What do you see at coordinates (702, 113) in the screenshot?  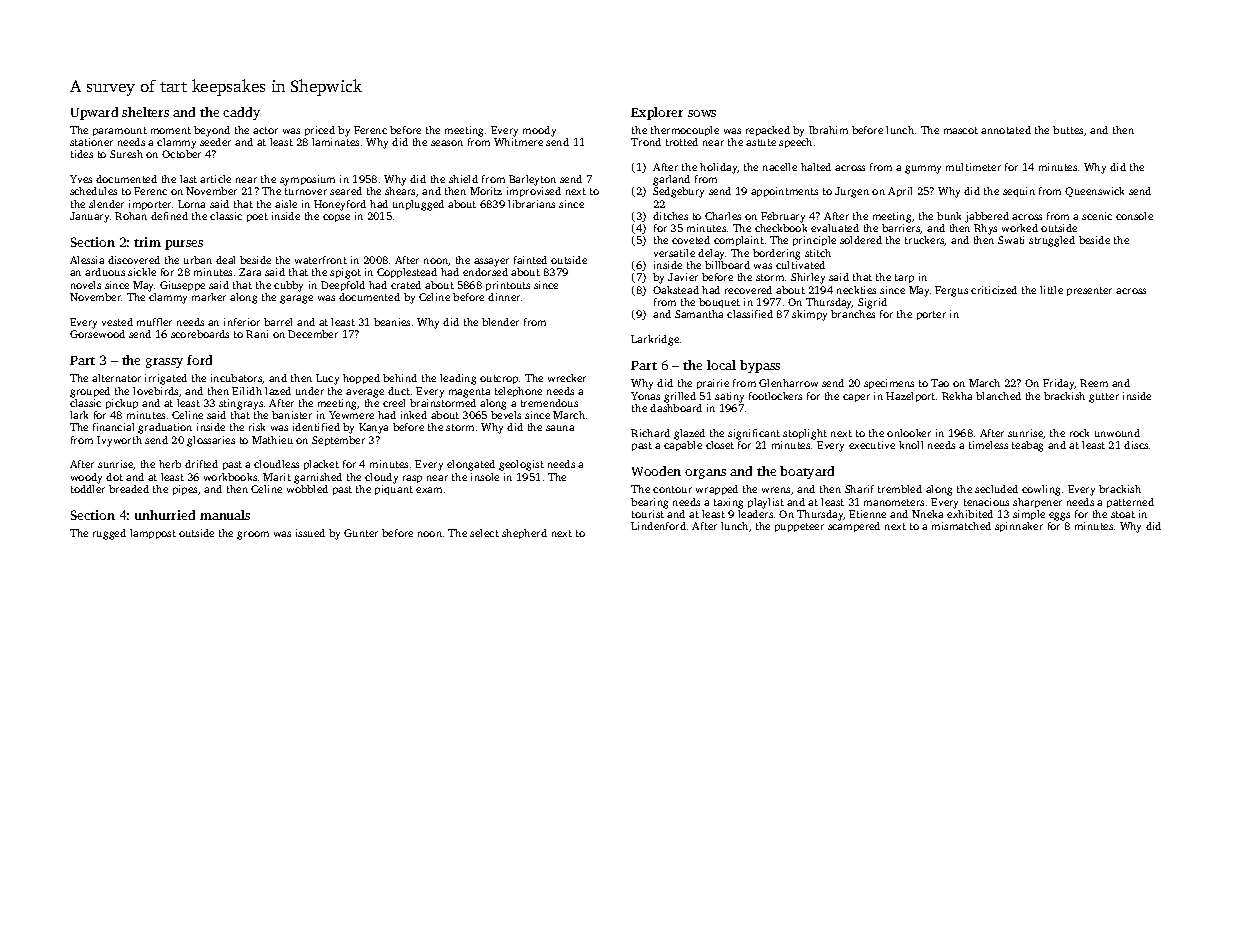 I see `sows` at bounding box center [702, 113].
